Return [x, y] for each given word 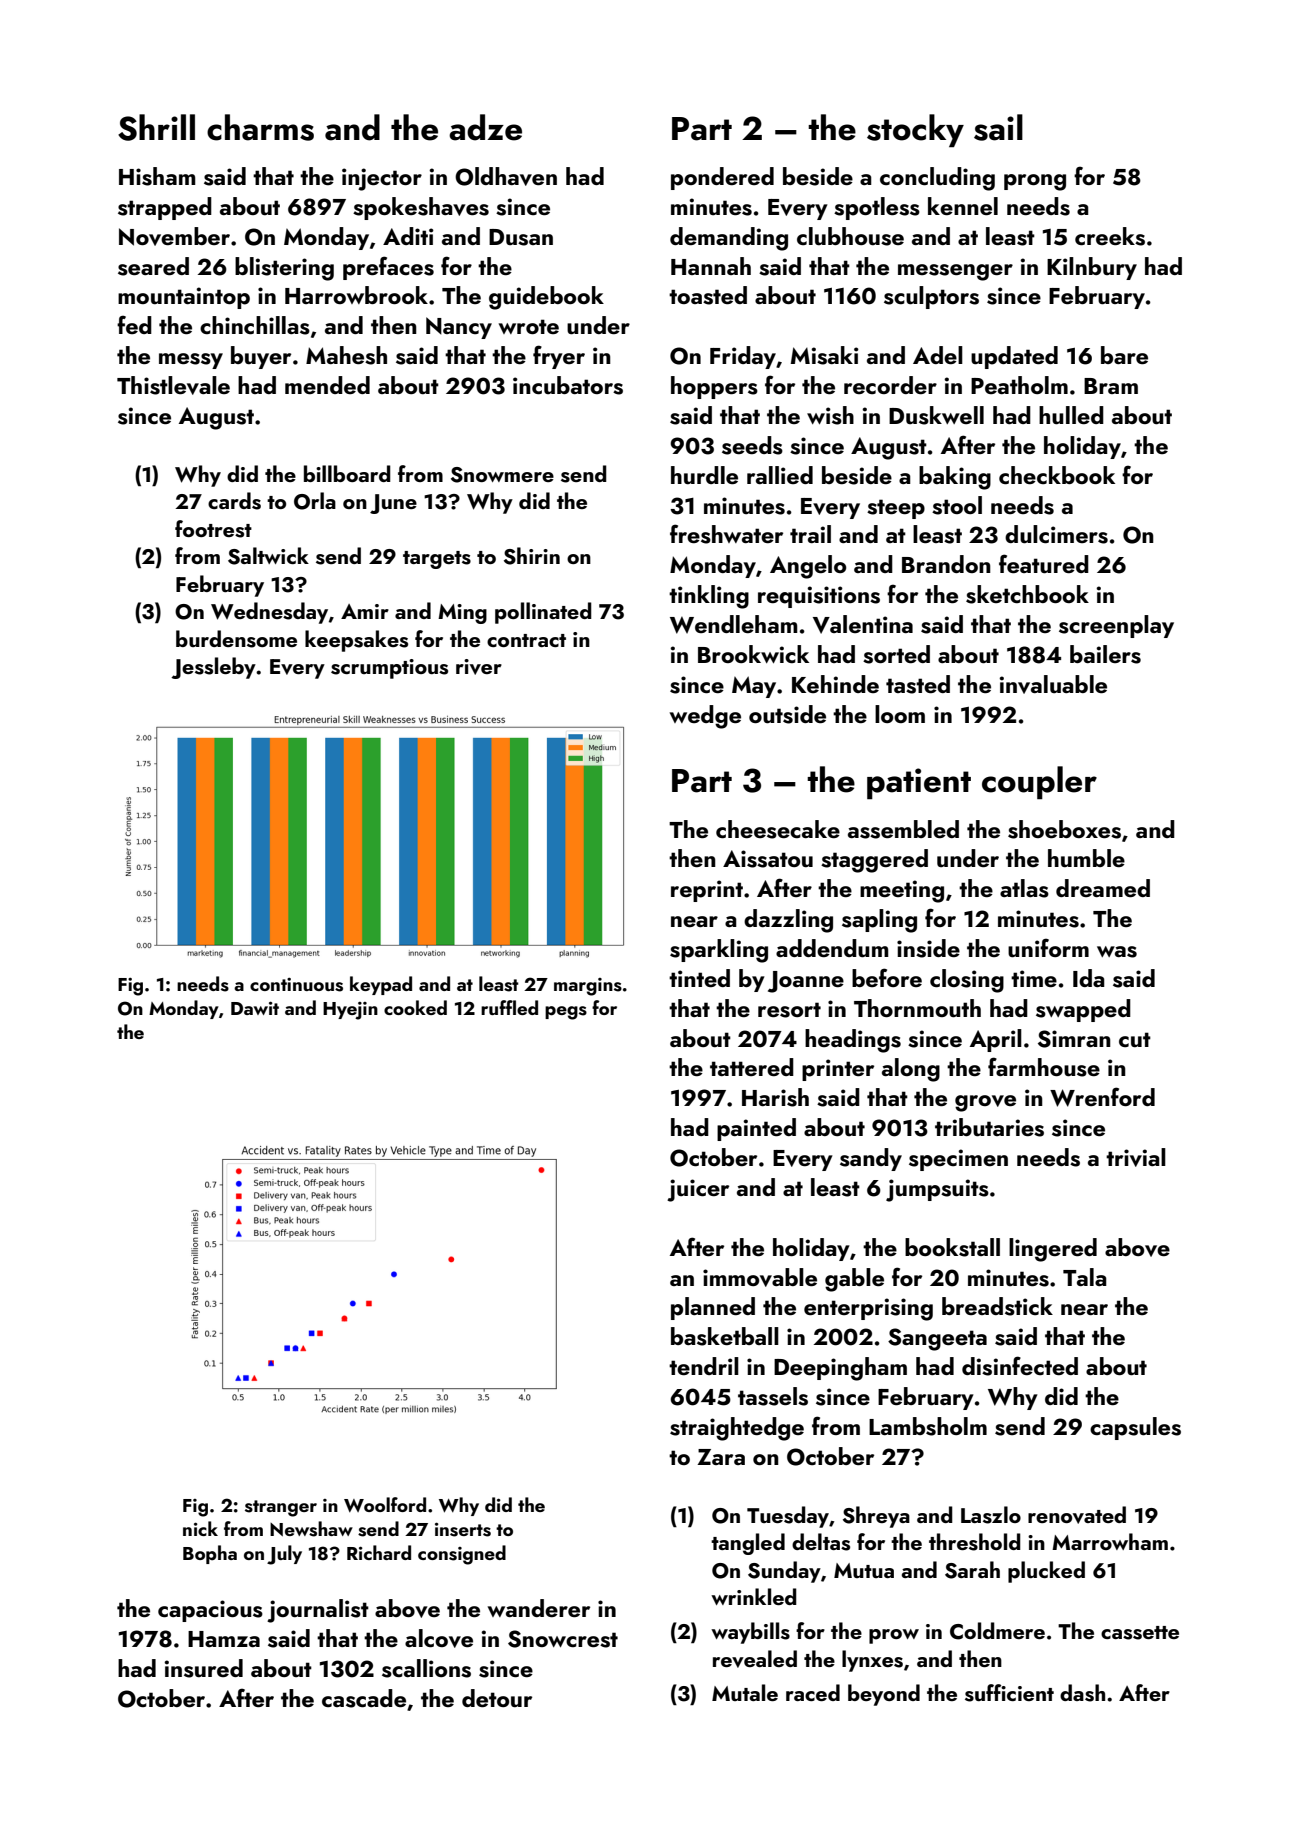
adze [485, 127]
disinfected [1020, 1366]
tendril [704, 1366]
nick [200, 1528]
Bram [1111, 386]
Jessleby [213, 668]
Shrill [156, 127]
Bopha [210, 1554]
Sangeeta [937, 1339]
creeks [1110, 236]
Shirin [532, 556]
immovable [760, 1277]
